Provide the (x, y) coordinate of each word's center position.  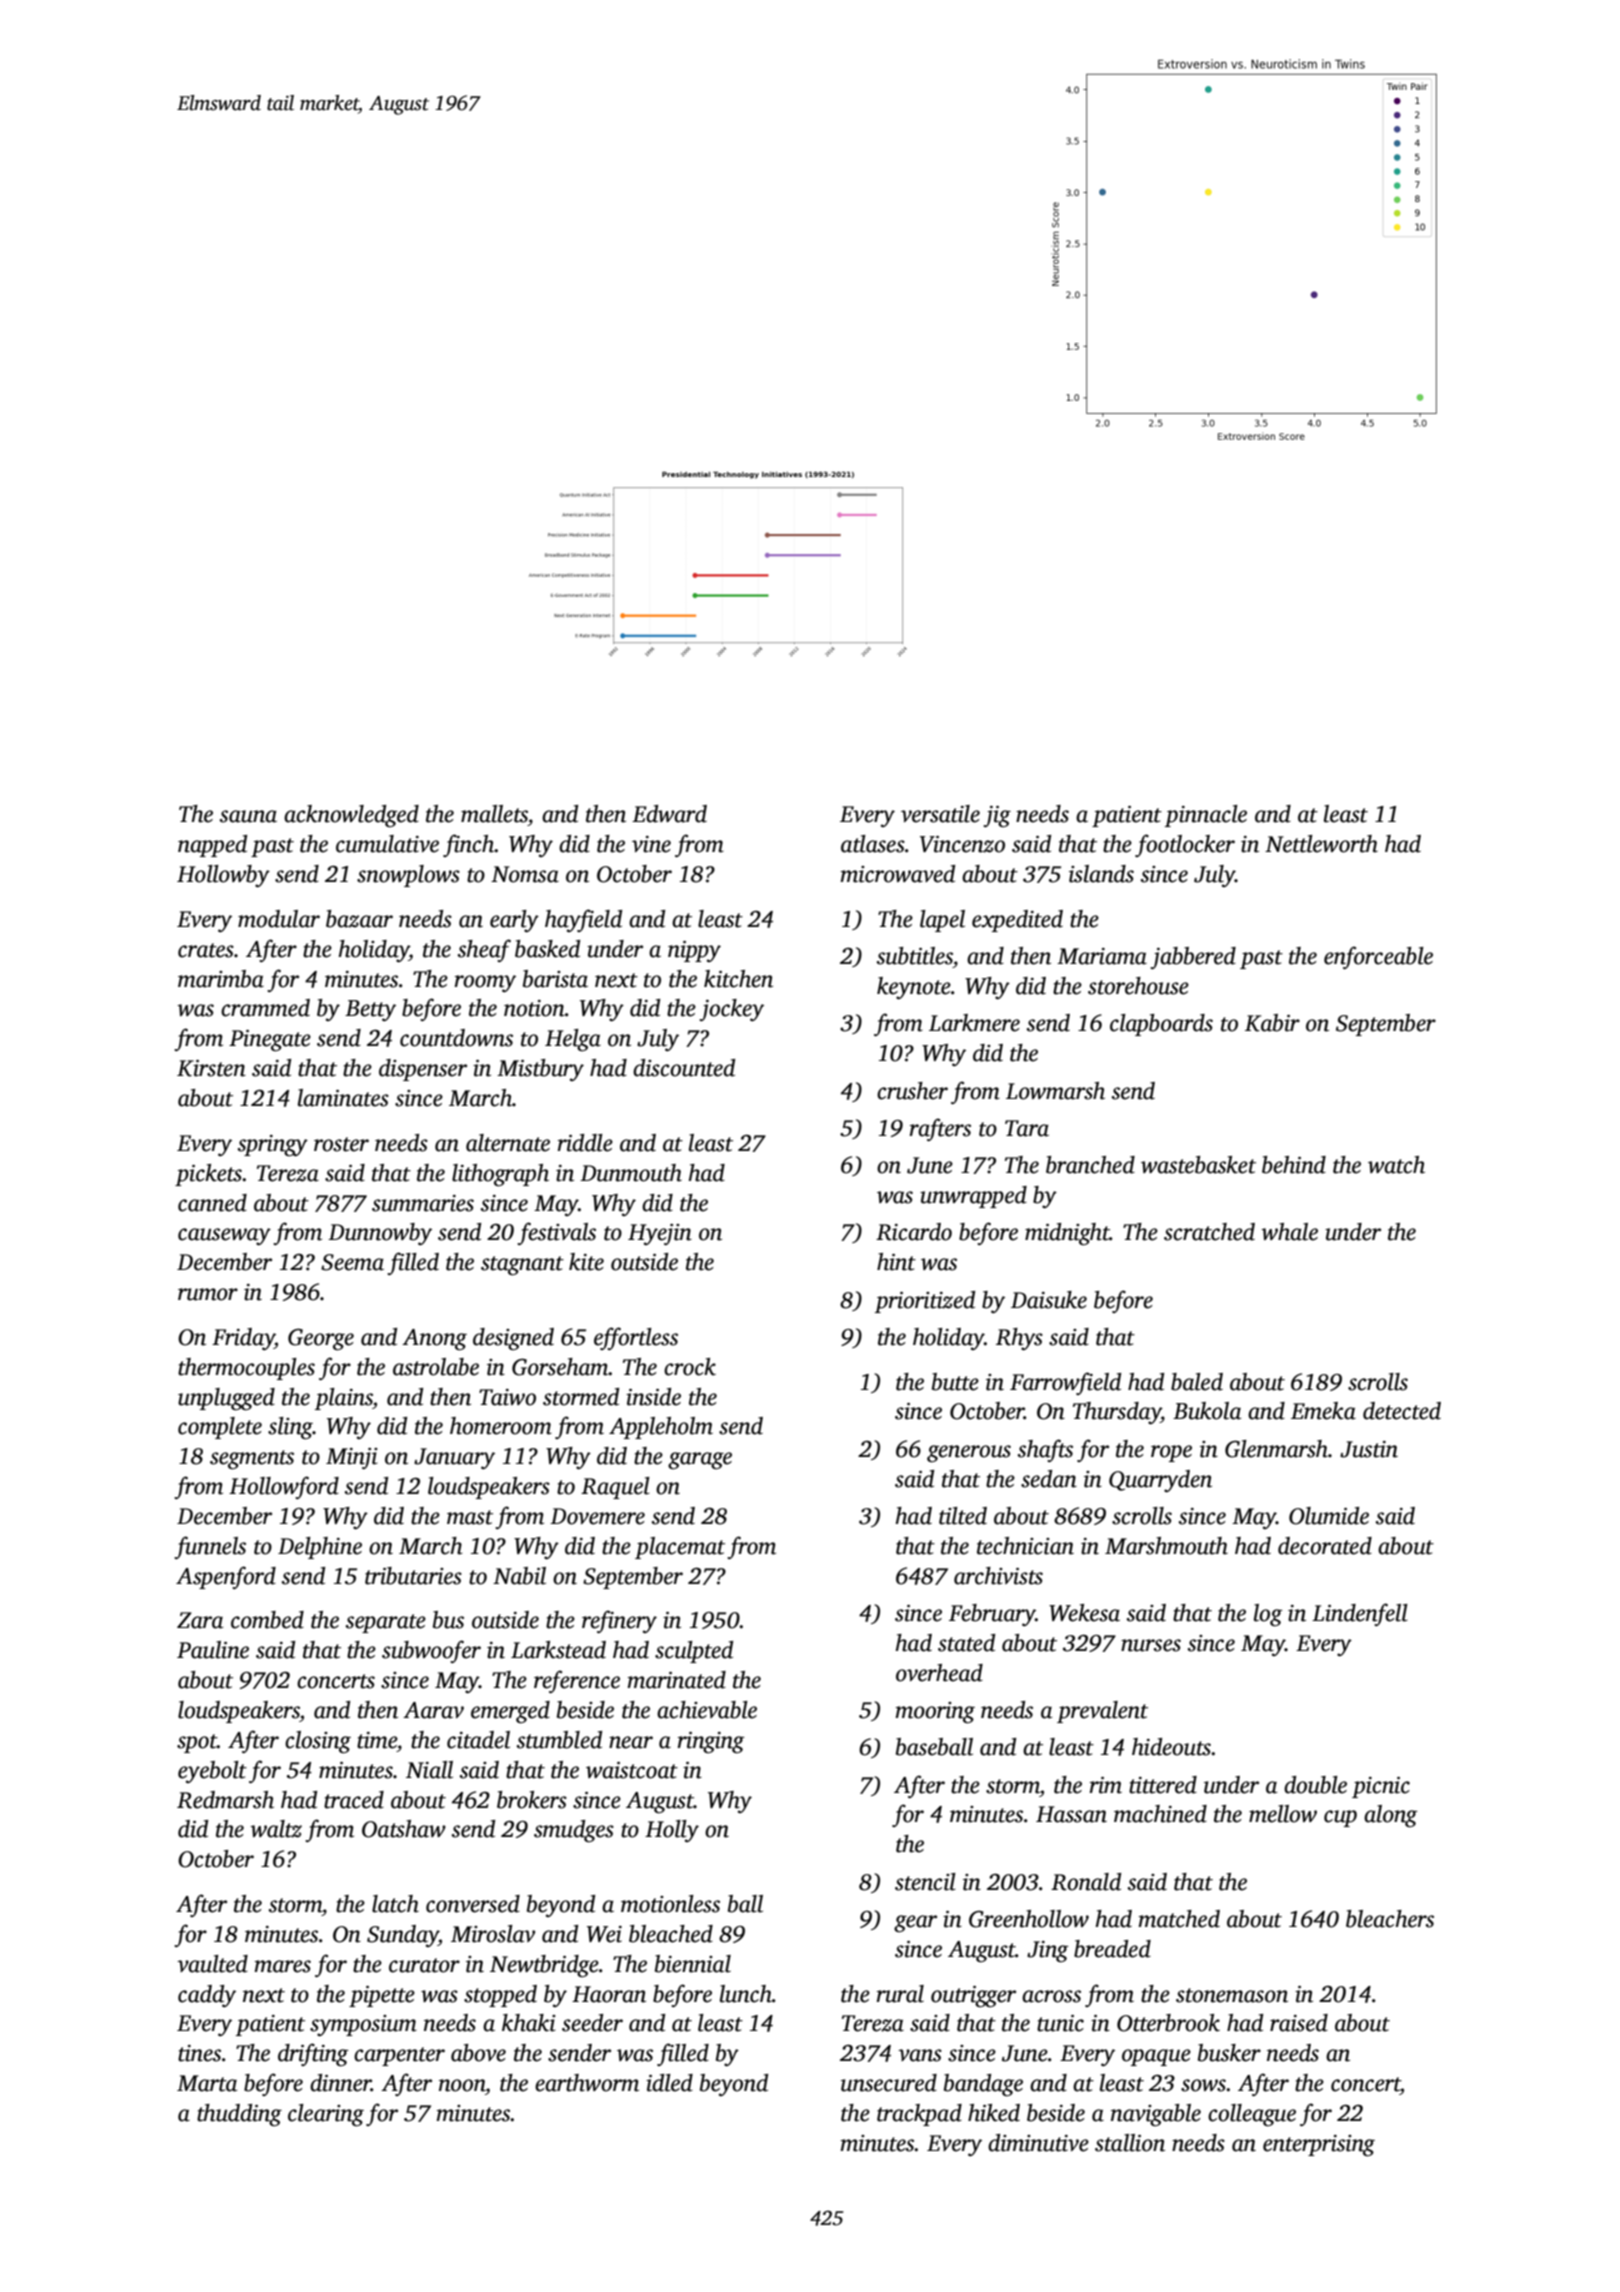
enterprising (1319, 2146)
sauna (248, 816)
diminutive (1038, 2143)
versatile (940, 814)
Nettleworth (1321, 844)
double (1315, 1785)
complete (220, 1428)
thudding (239, 2115)
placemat (680, 1548)
